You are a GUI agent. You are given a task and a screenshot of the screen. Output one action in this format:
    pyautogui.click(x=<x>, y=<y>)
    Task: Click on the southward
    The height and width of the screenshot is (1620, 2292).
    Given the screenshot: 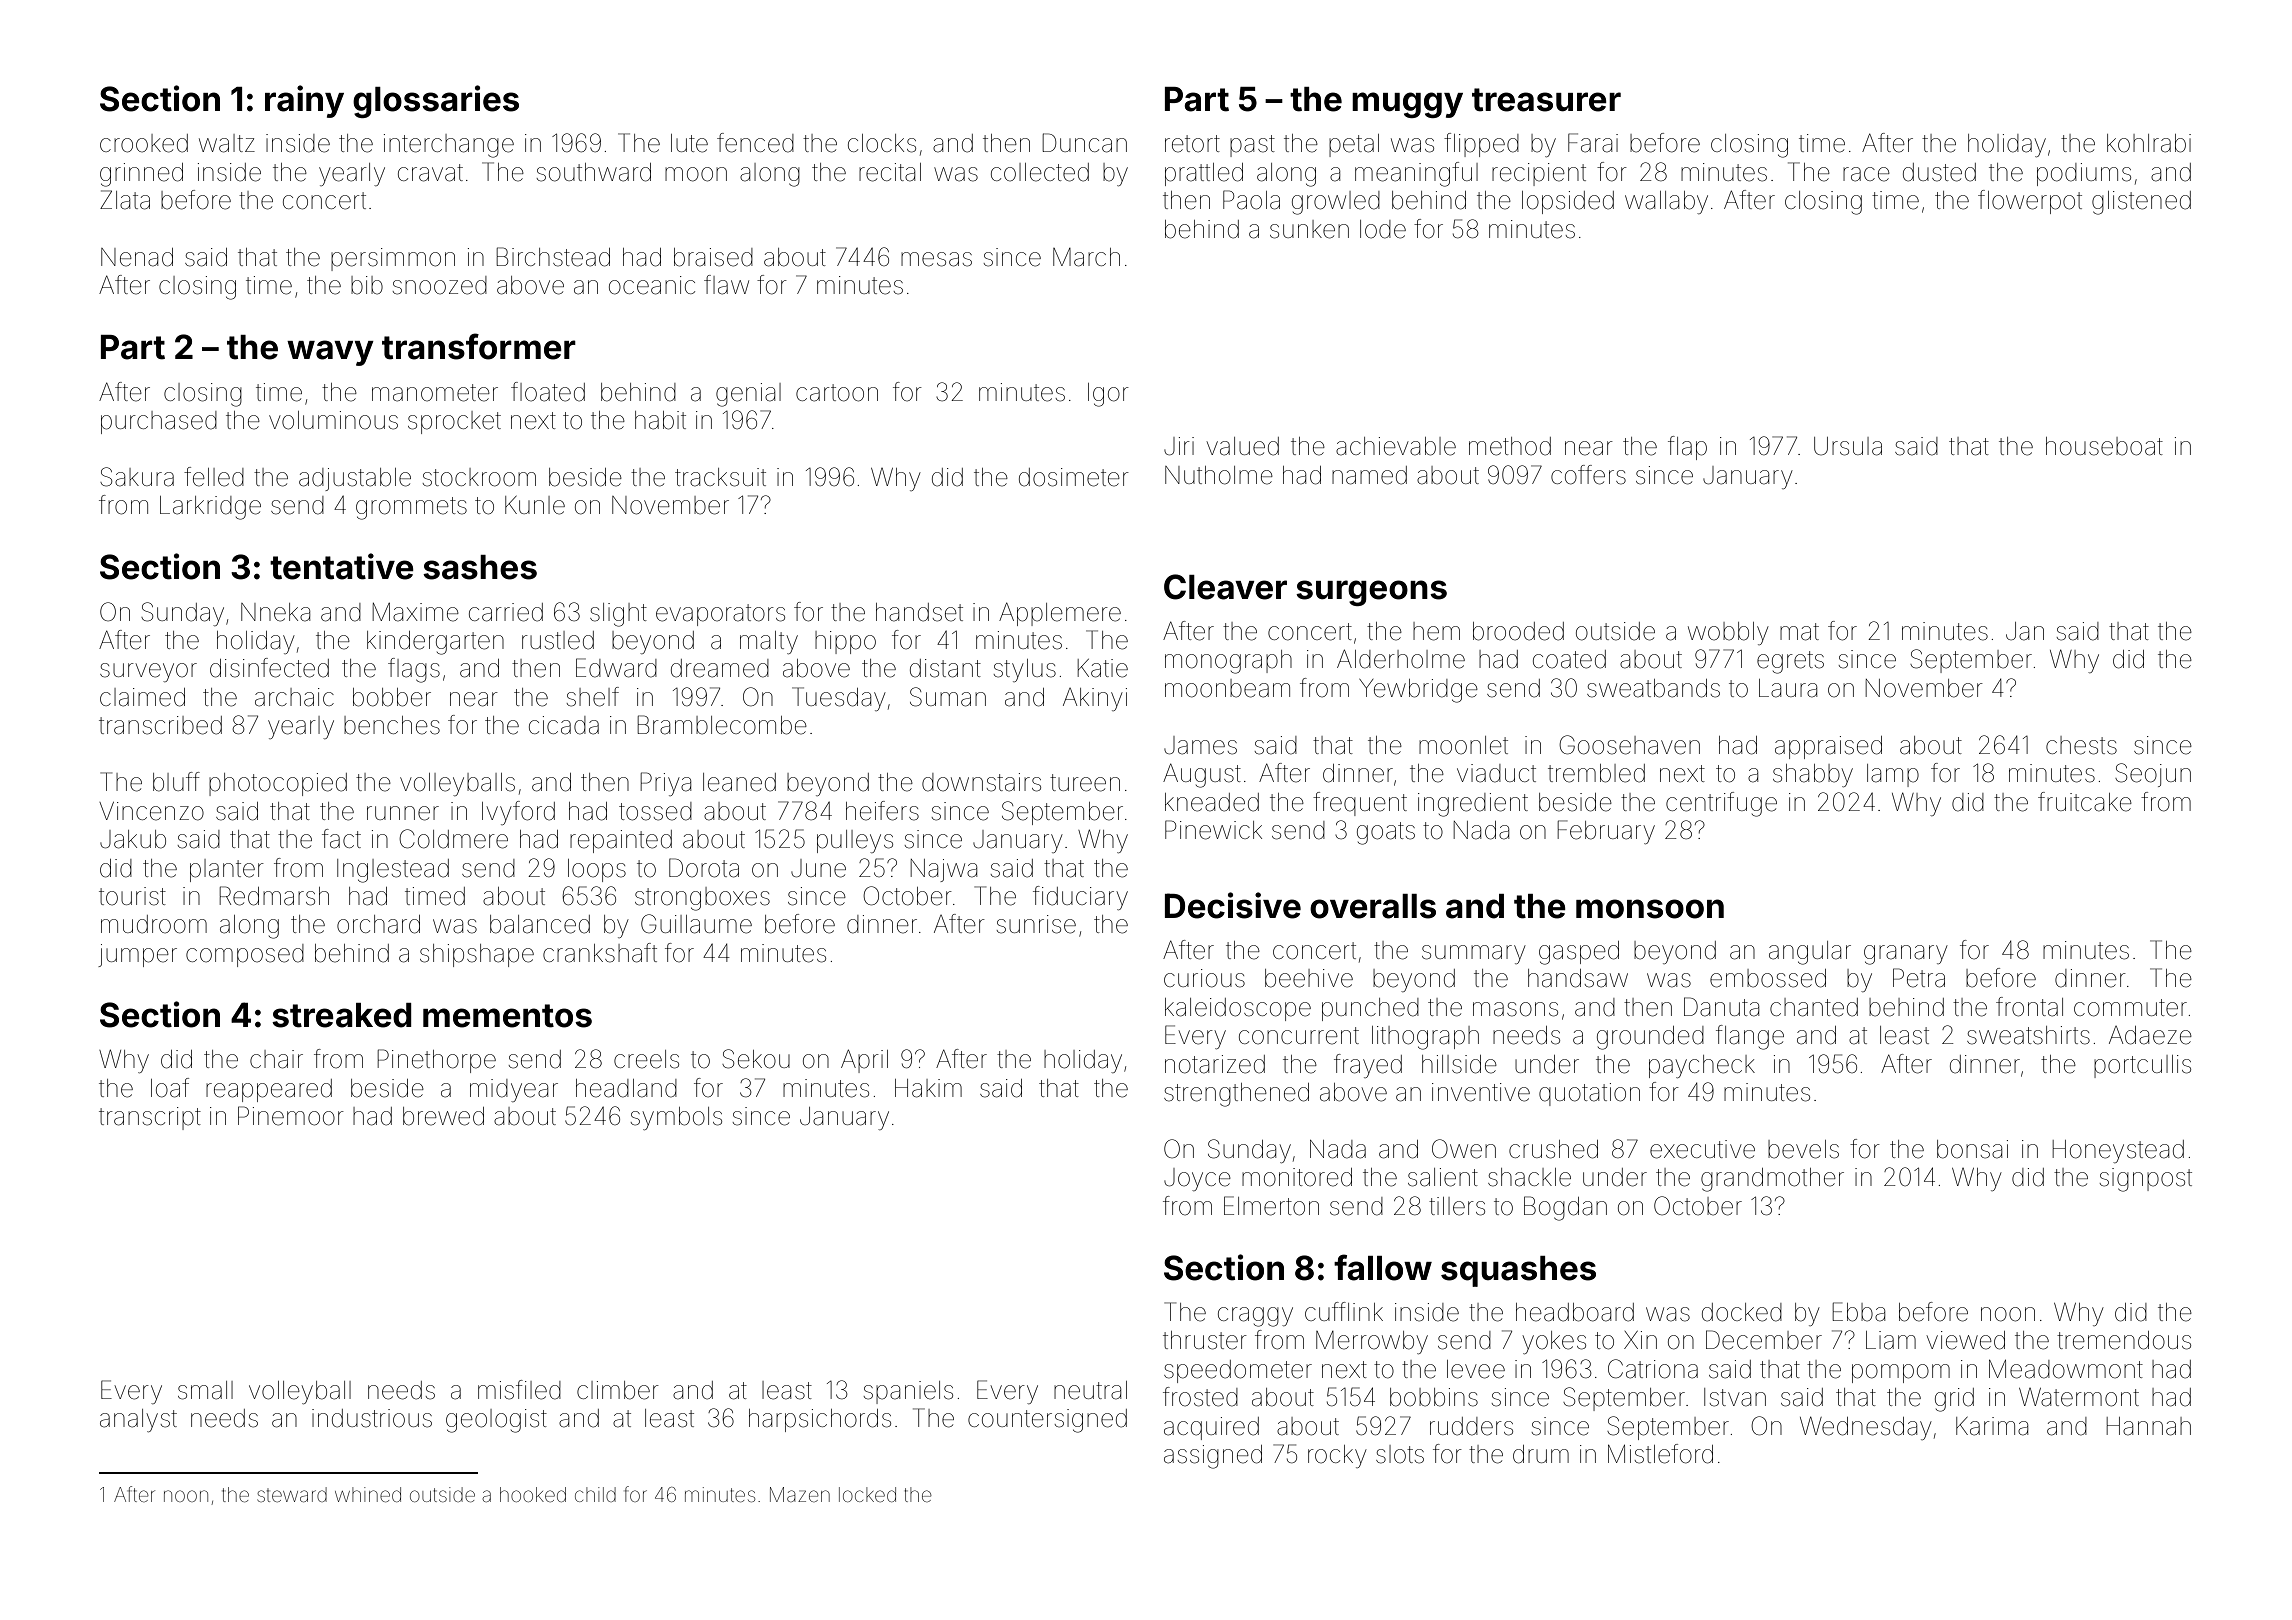 What is the action you would take?
    pyautogui.click(x=594, y=172)
